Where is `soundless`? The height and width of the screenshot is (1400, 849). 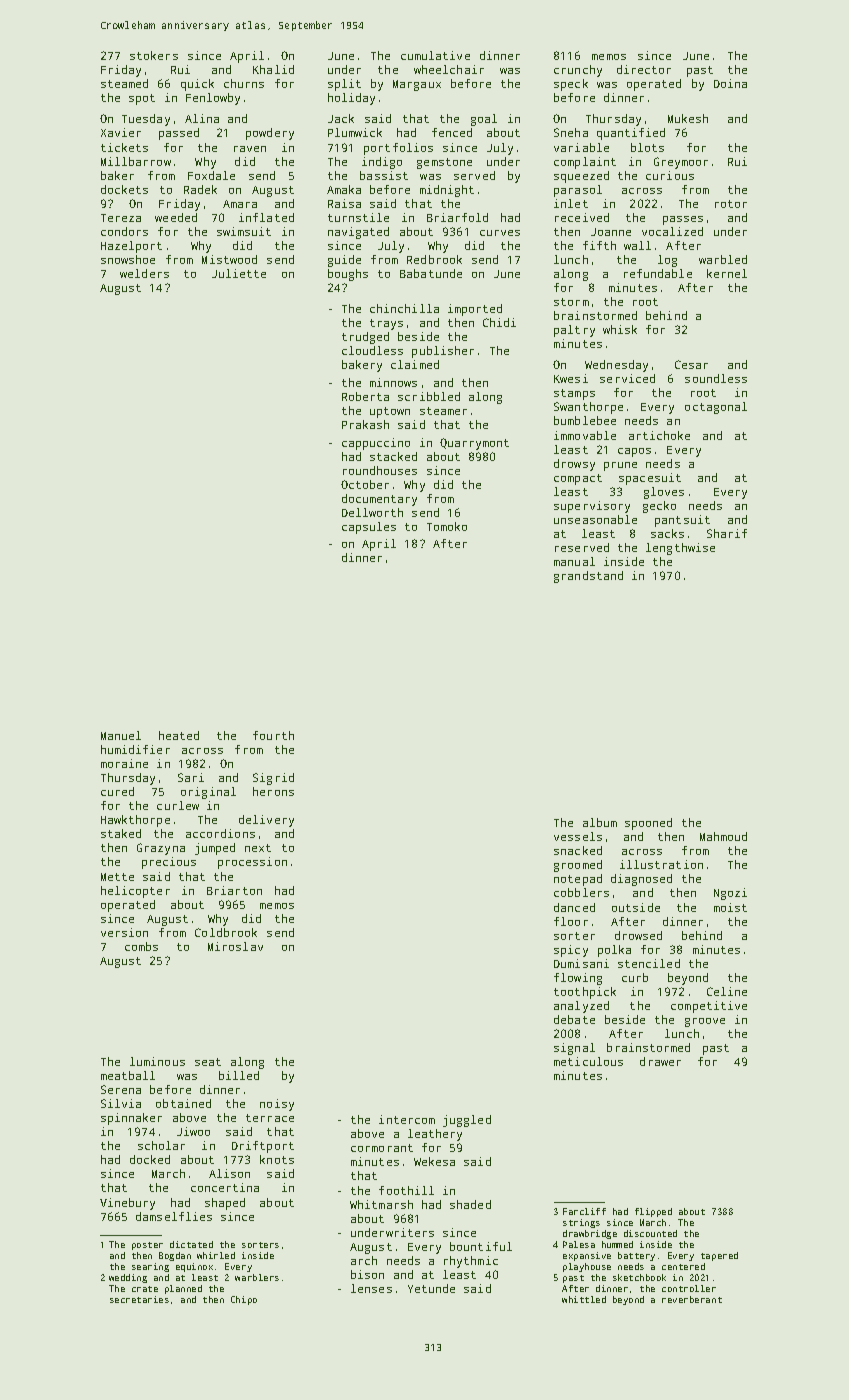
soundless is located at coordinates (716, 378).
